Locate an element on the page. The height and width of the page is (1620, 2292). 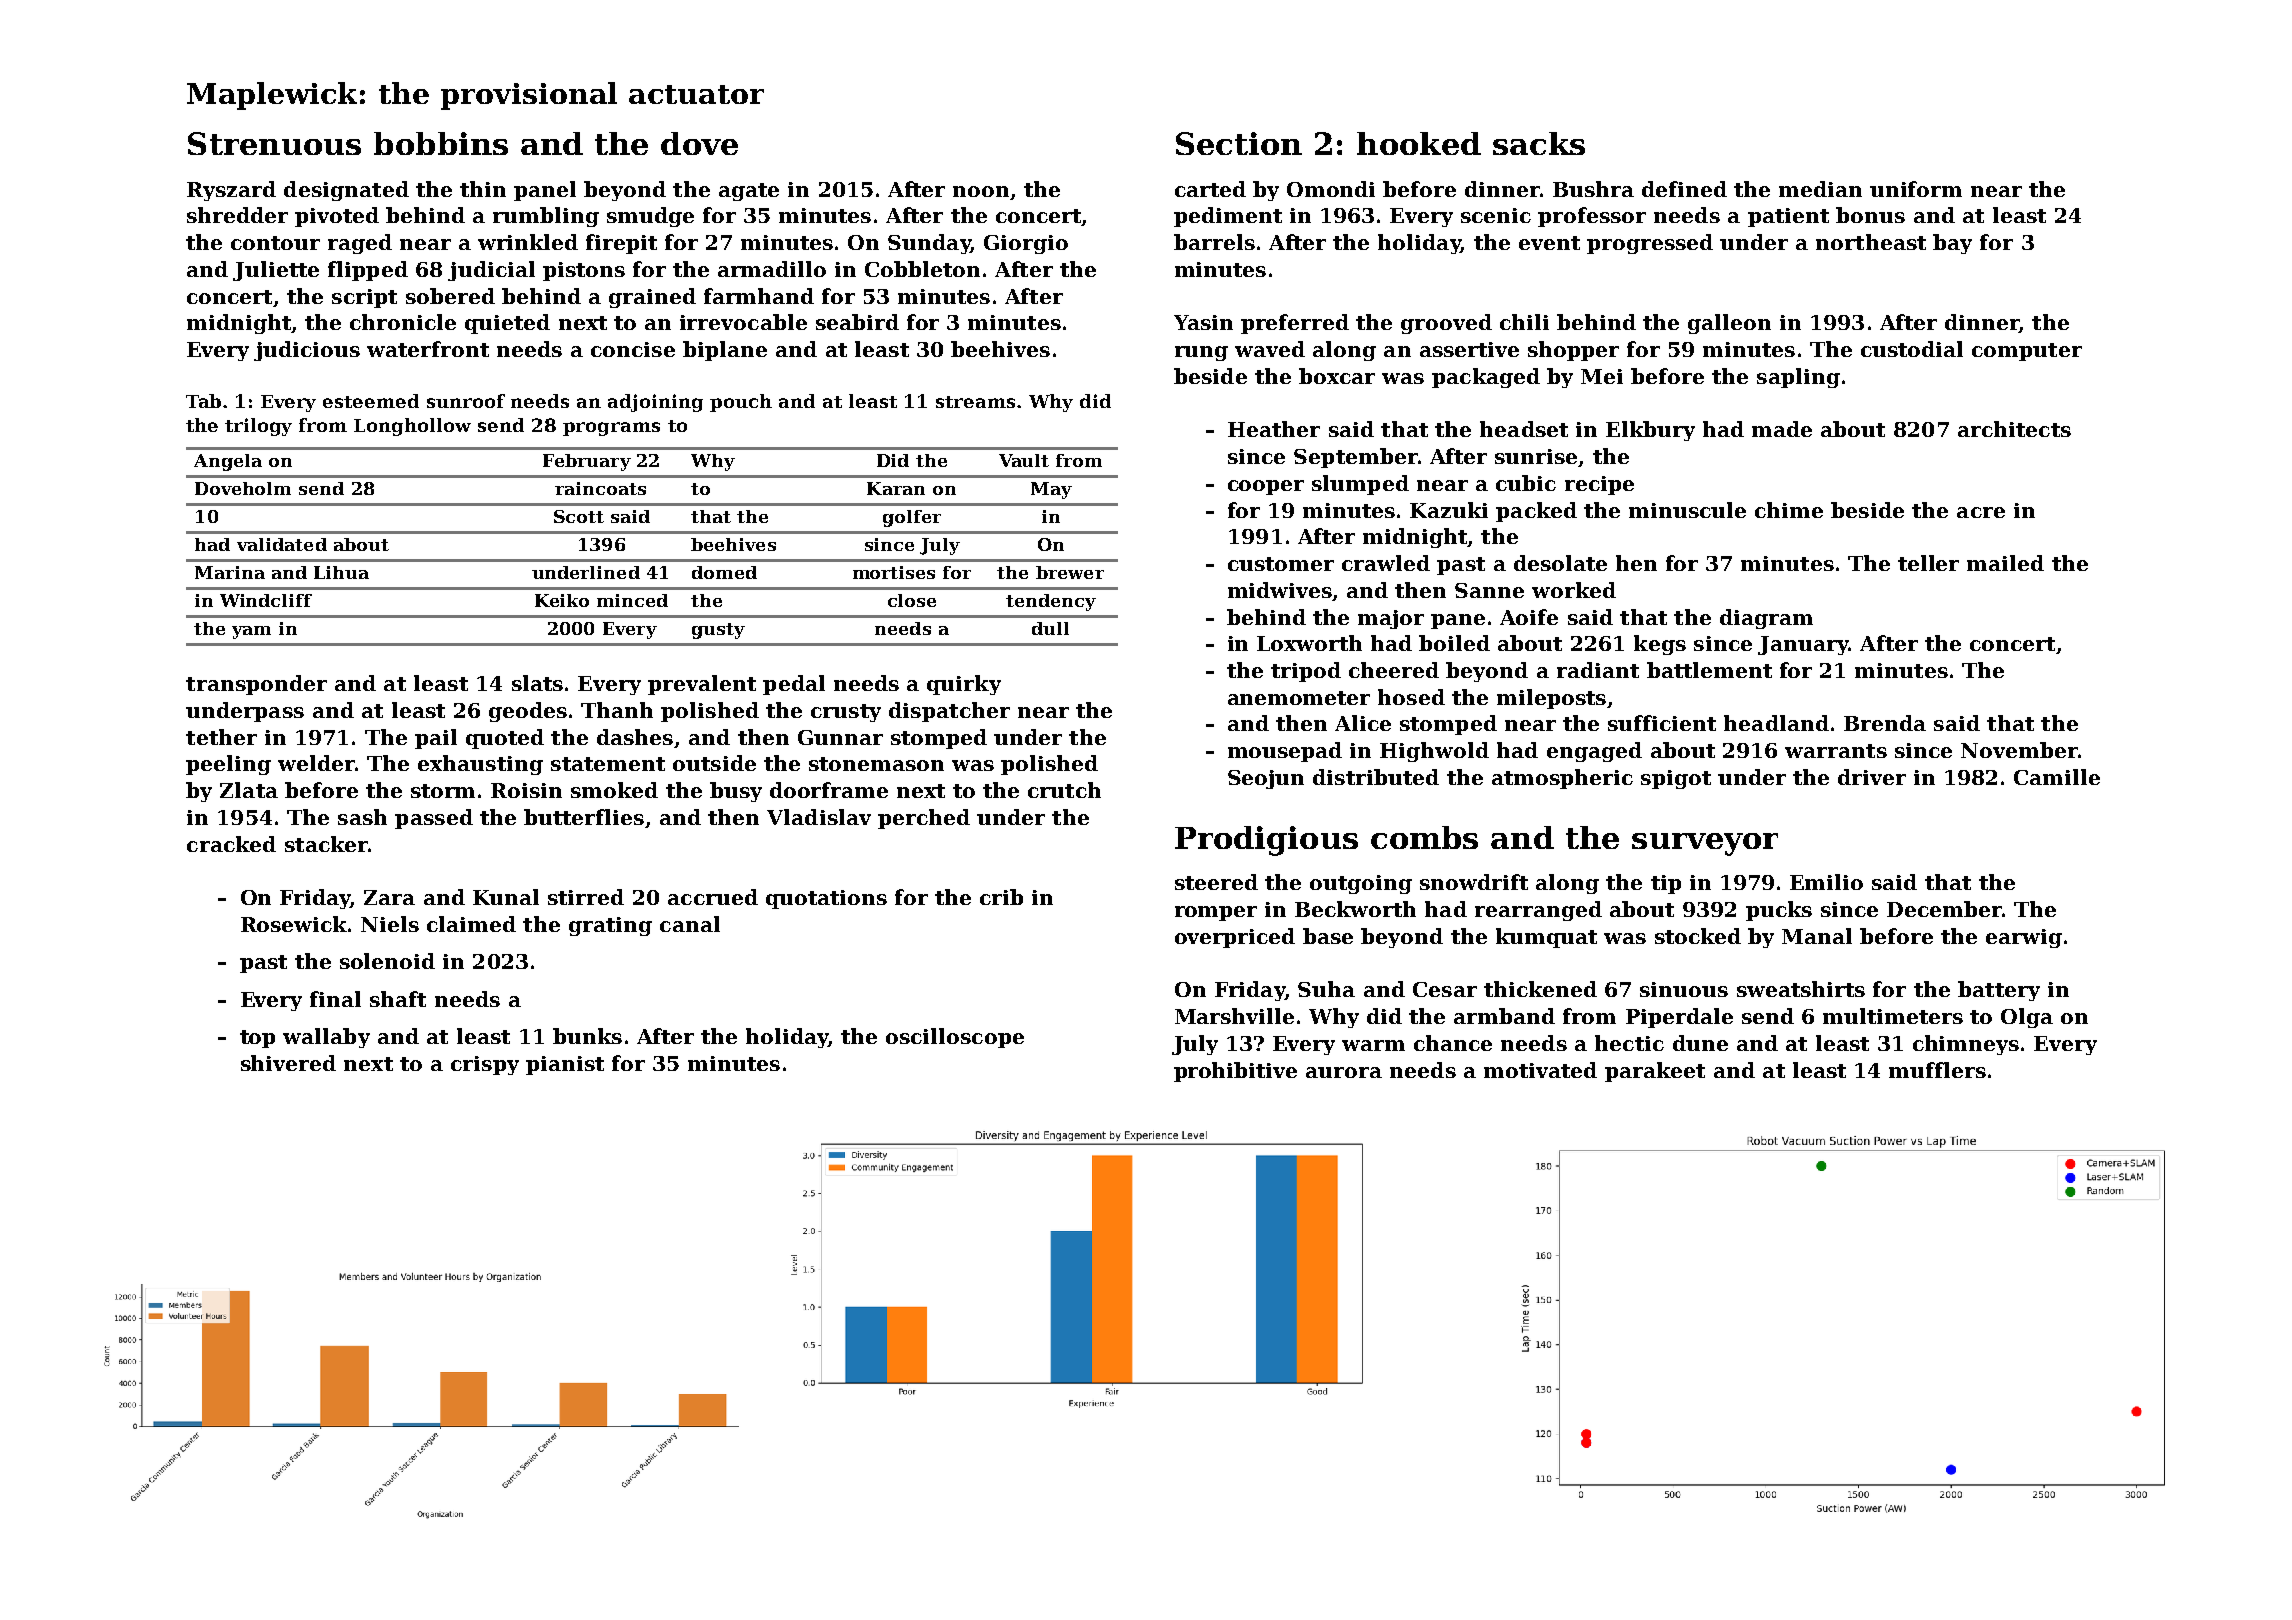
uniform is located at coordinates (1916, 189).
